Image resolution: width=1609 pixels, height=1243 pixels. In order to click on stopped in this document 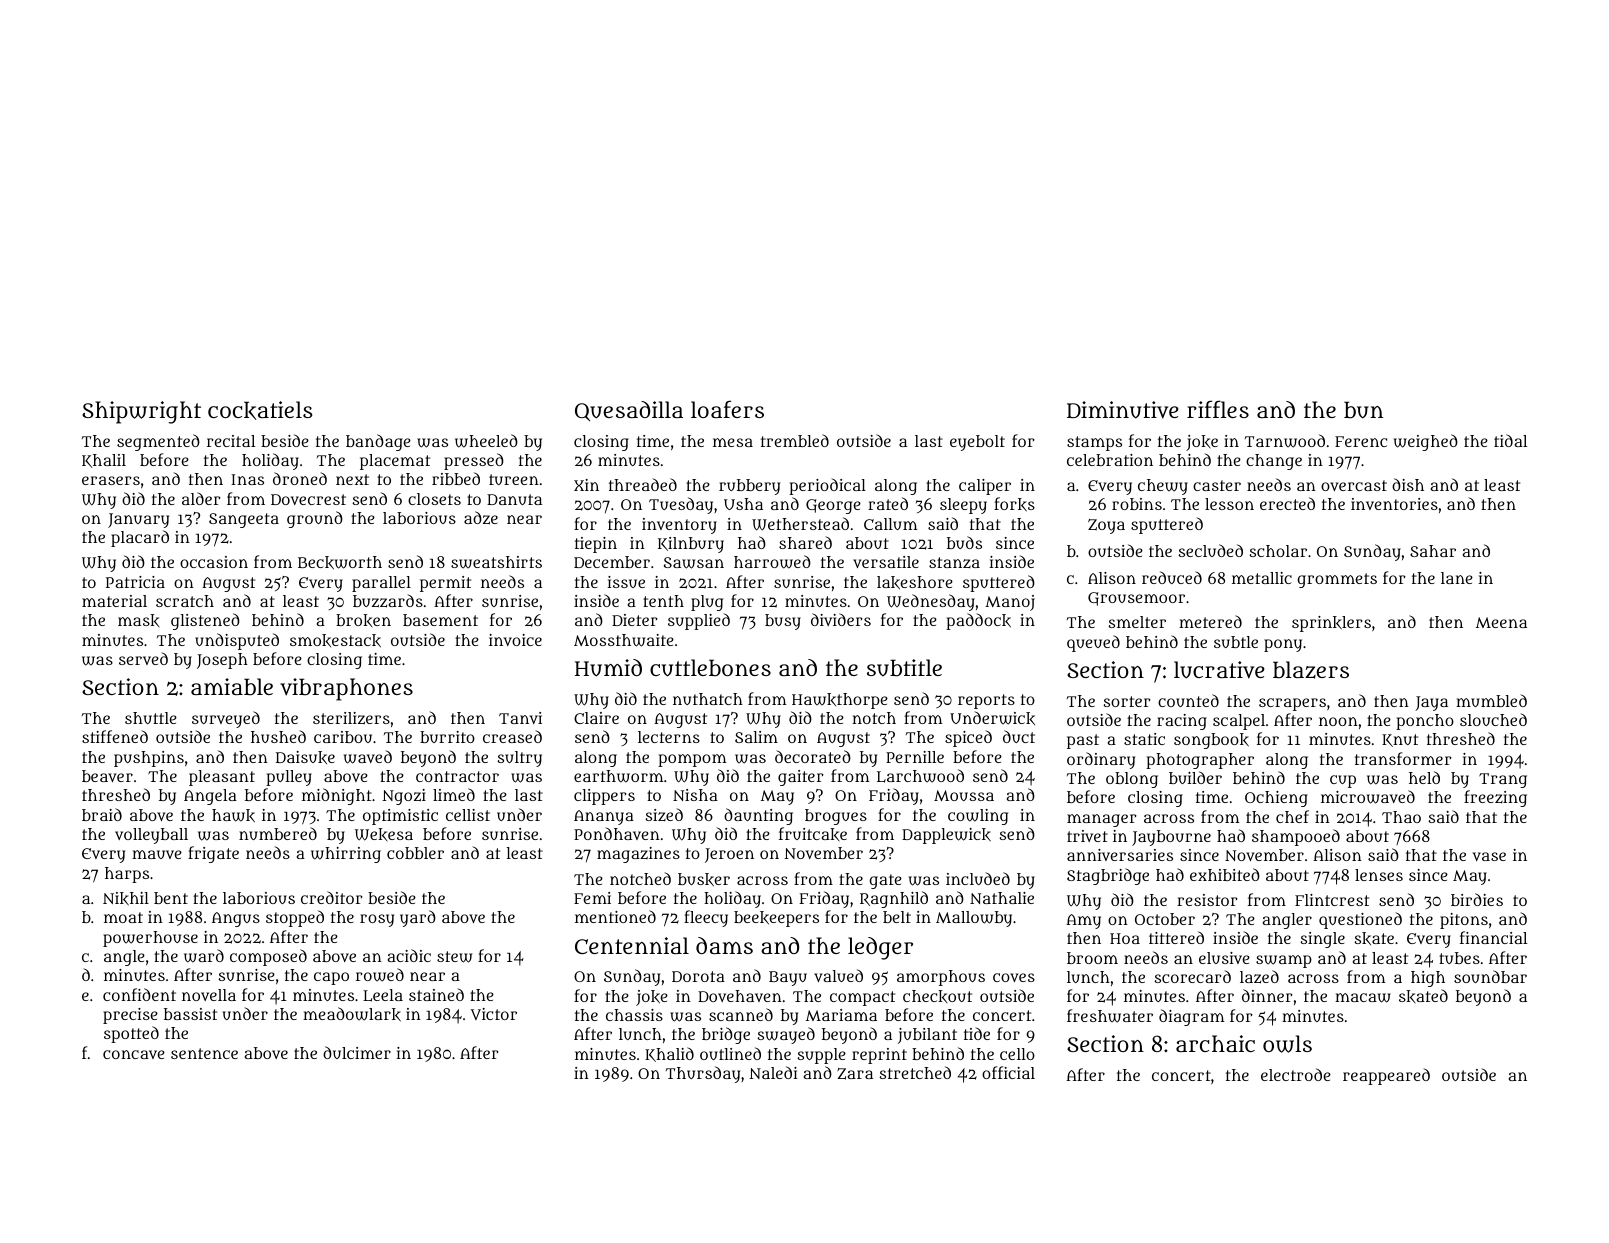, I will do `click(295, 918)`.
